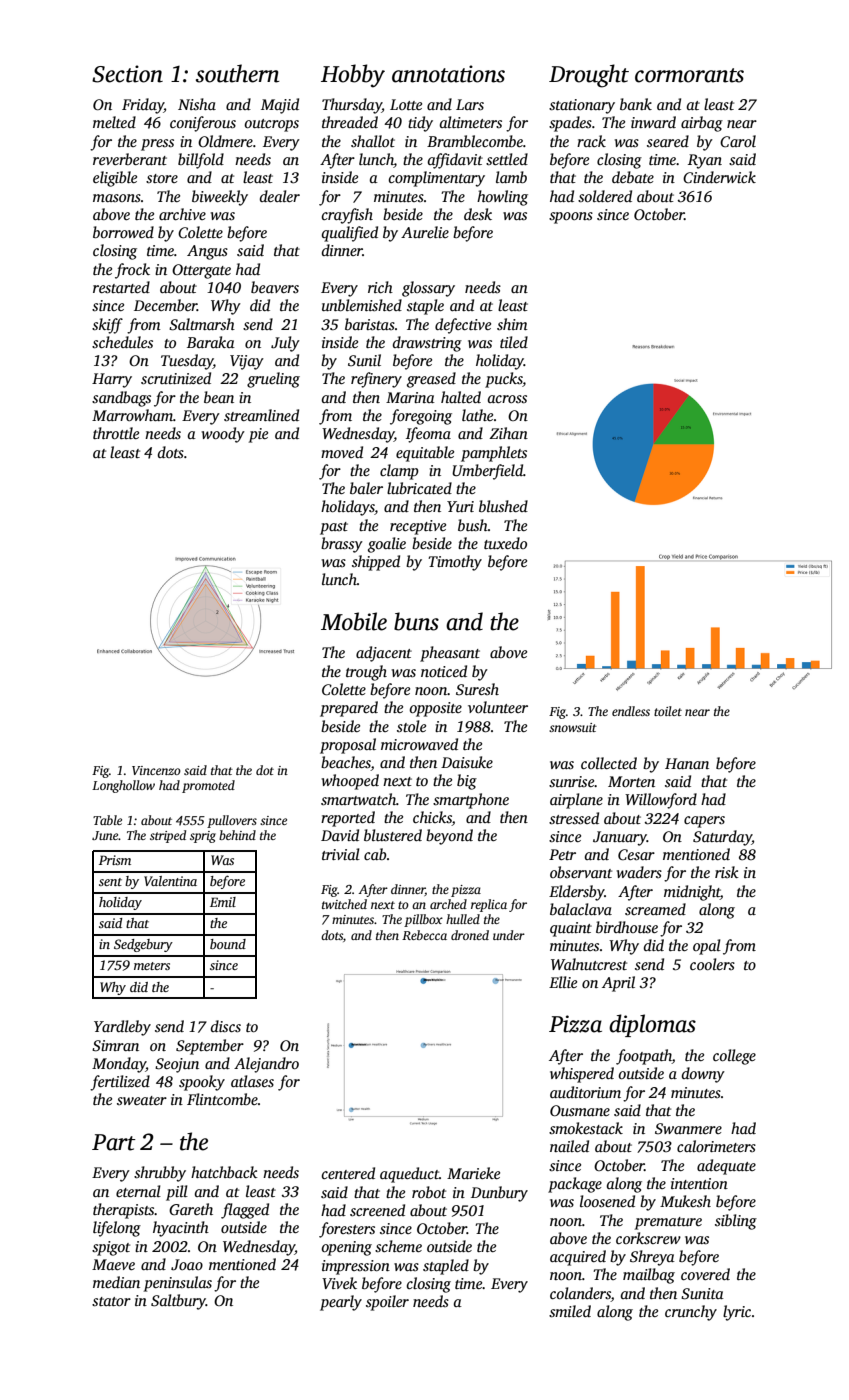 The width and height of the image is (849, 1400). What do you see at coordinates (111, 1301) in the image?
I see `stator` at bounding box center [111, 1301].
